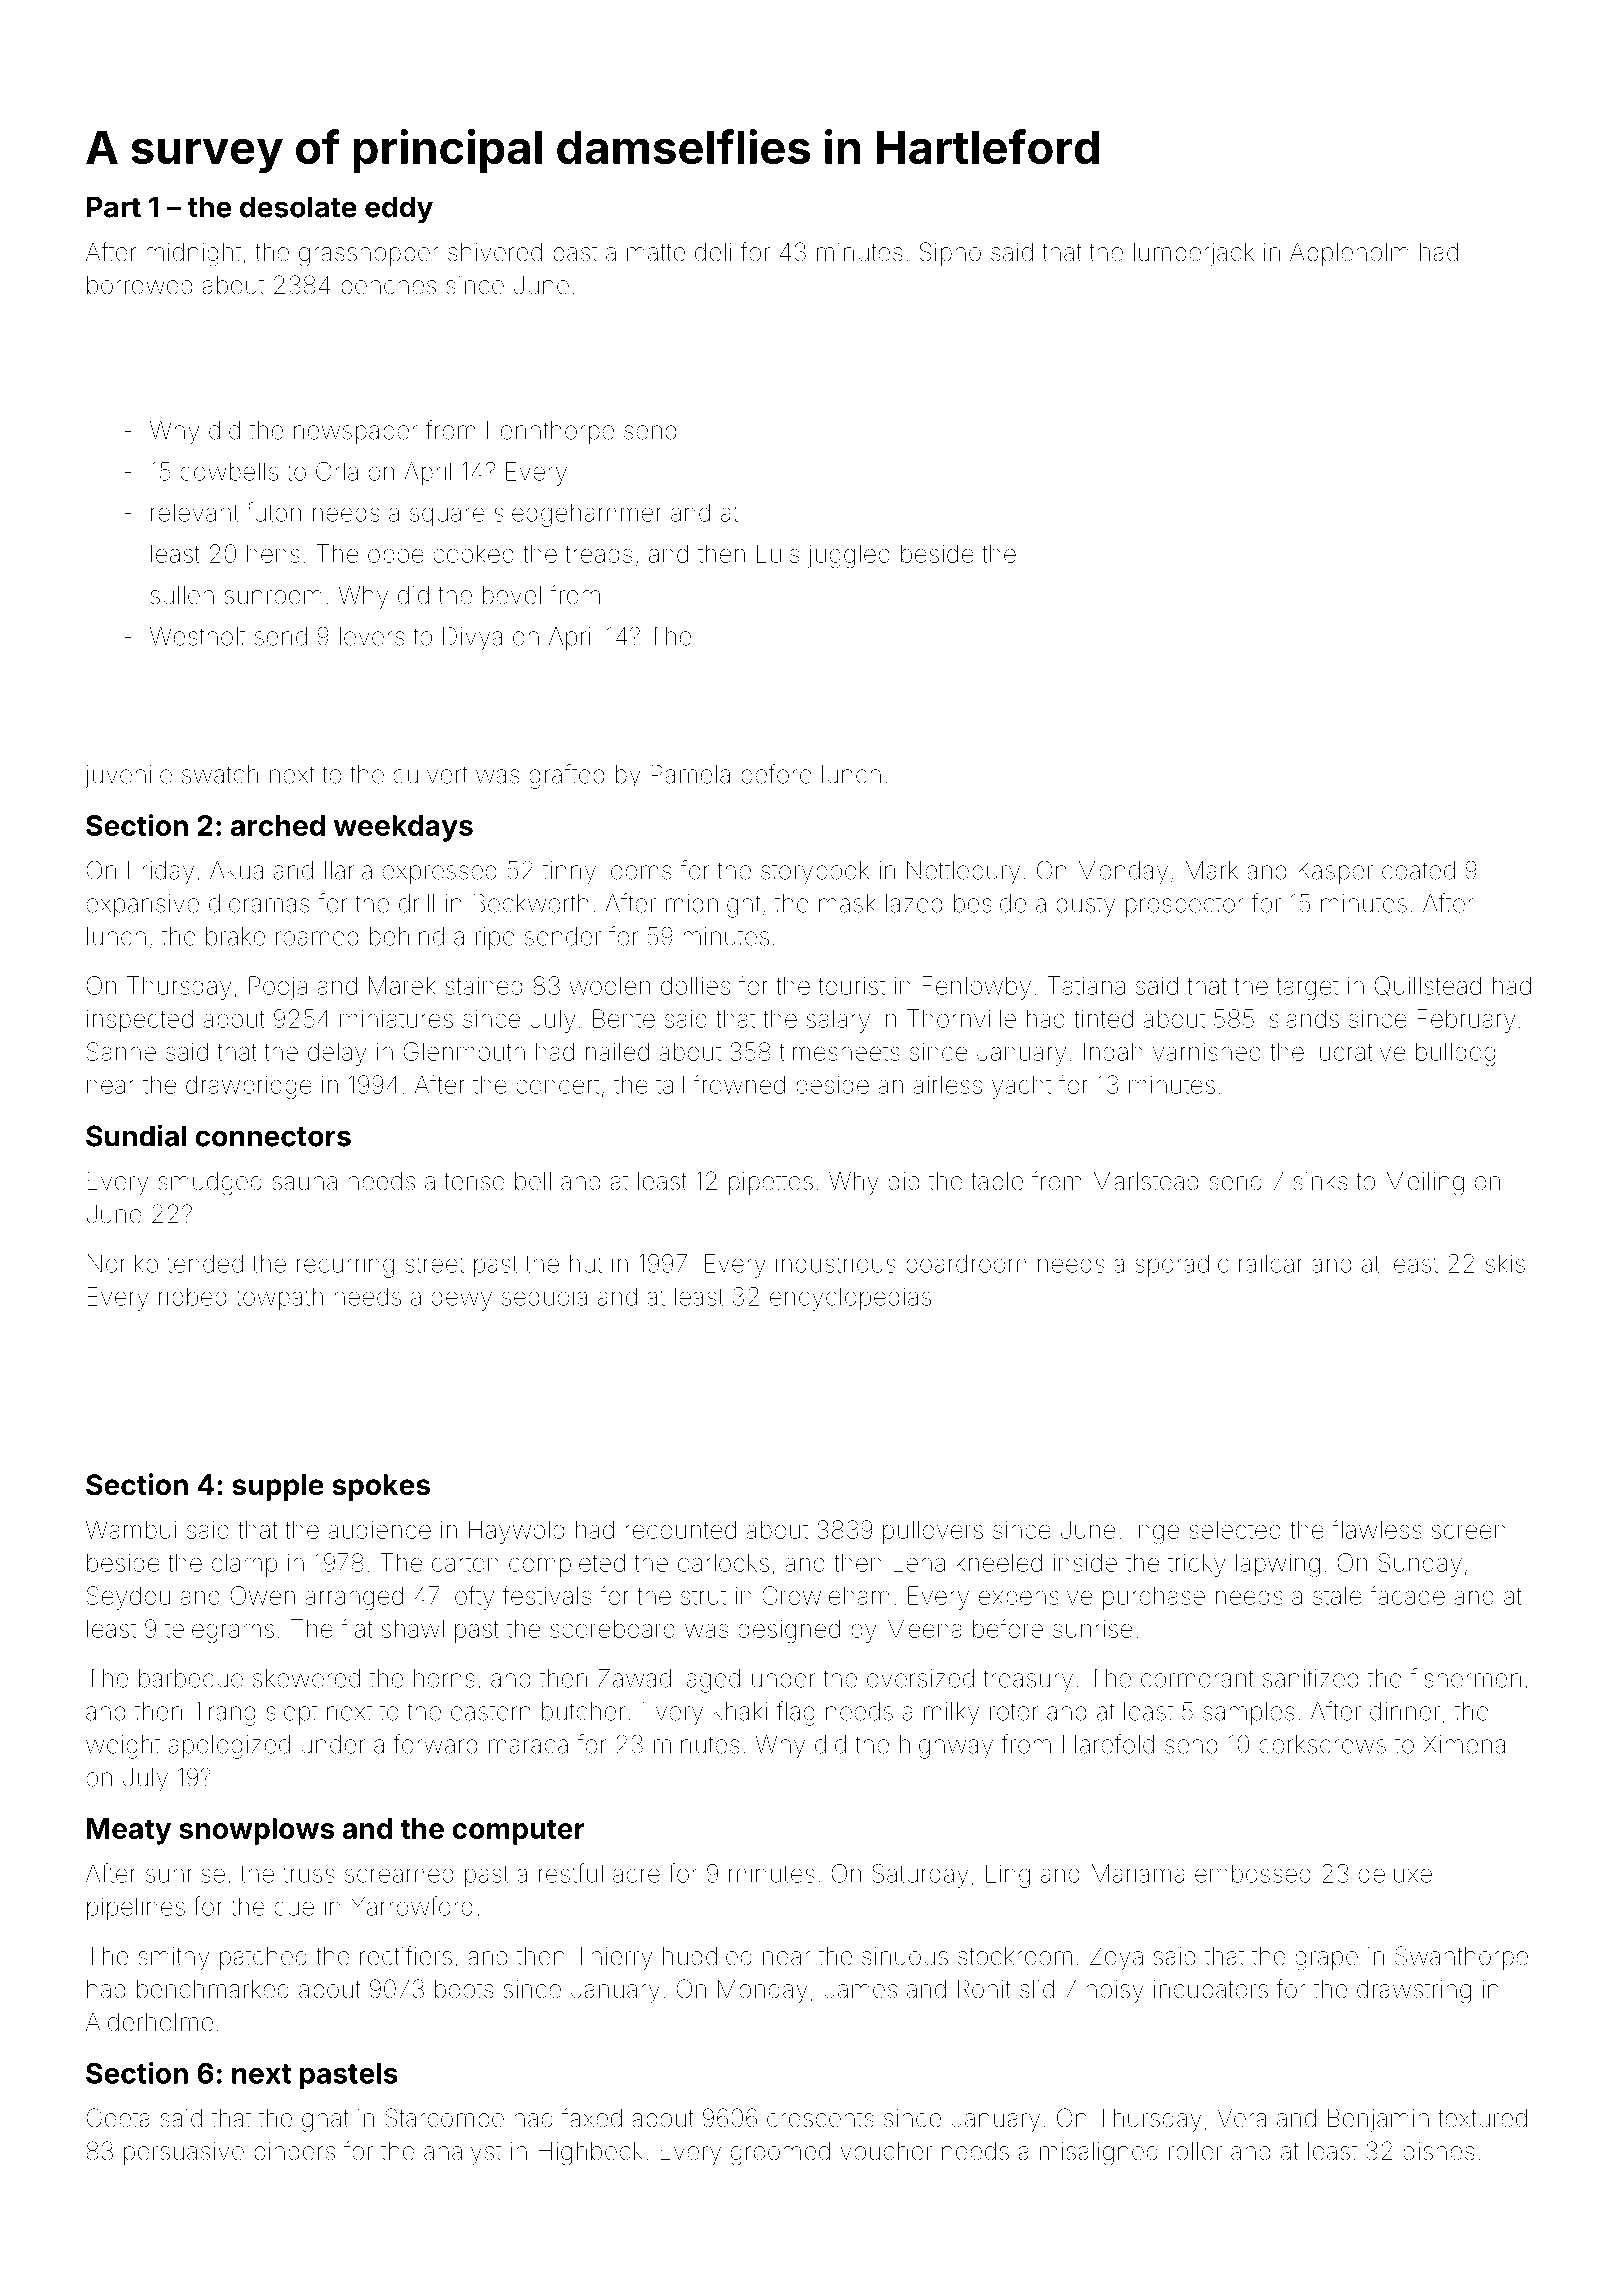 The height and width of the document is (2292, 1620). Describe the element at coordinates (586, 1263) in the document. I see `hut` at that location.
